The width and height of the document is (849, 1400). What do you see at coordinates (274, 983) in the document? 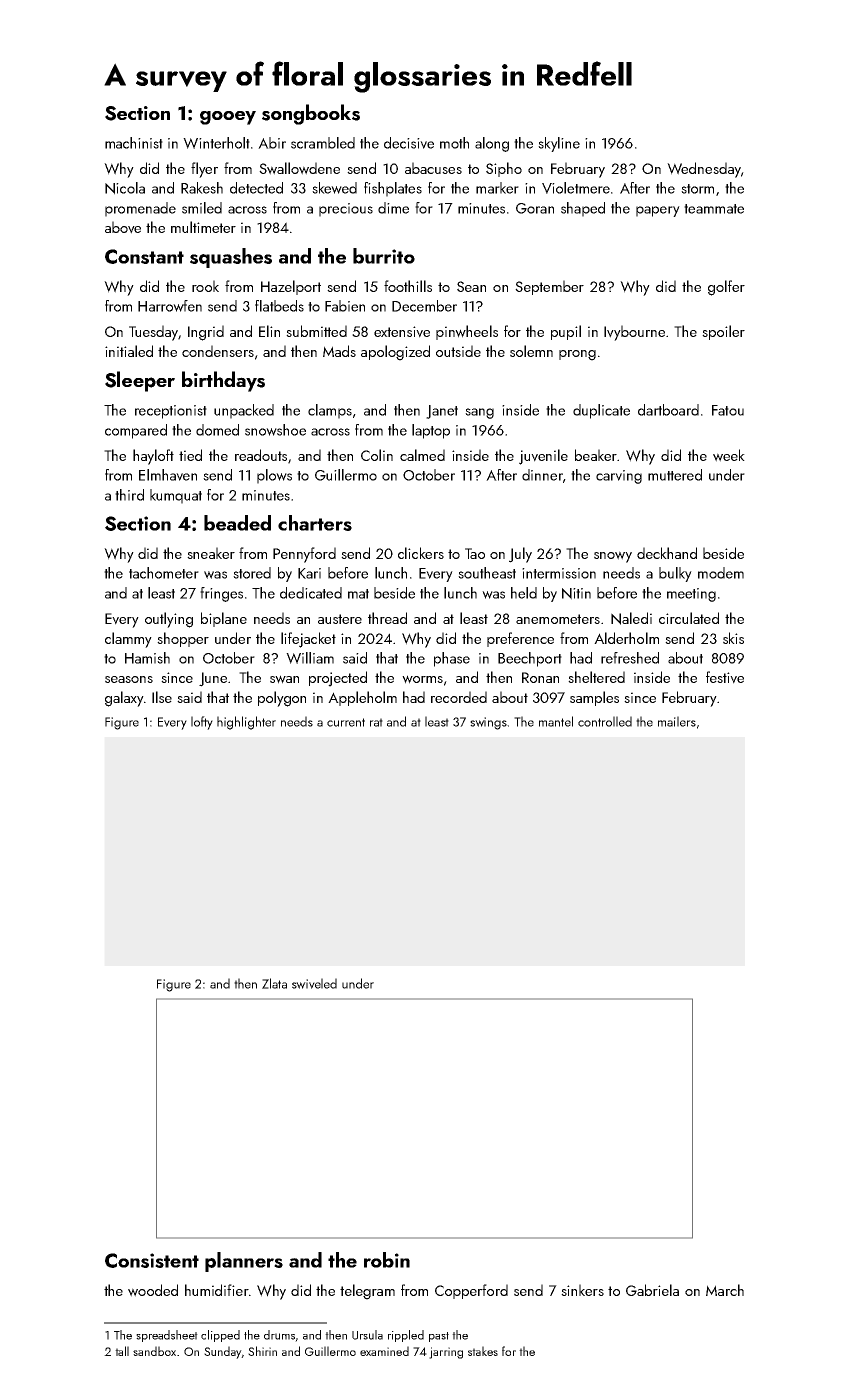
I see `Zlata` at bounding box center [274, 983].
